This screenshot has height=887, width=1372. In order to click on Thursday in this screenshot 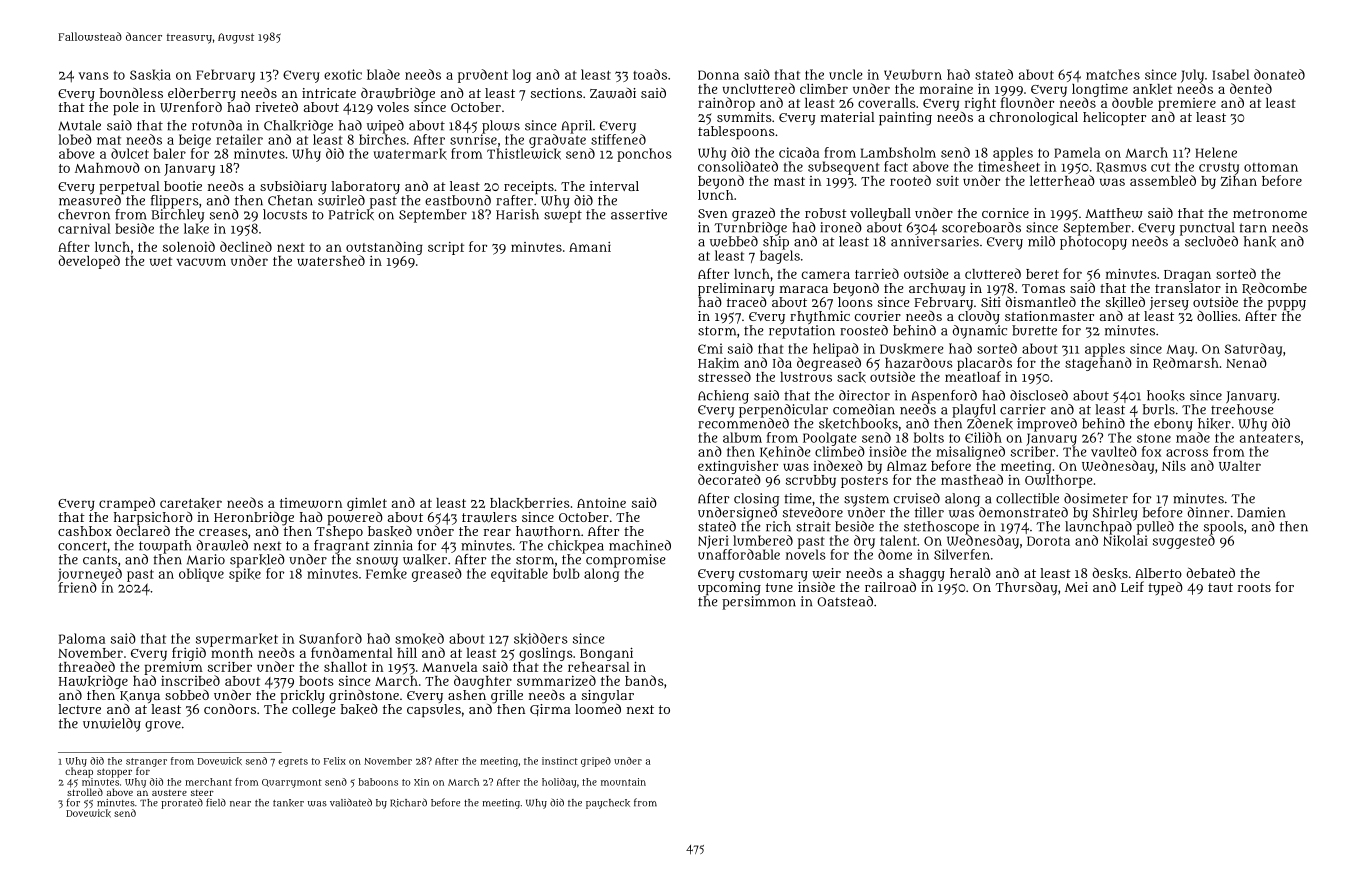, I will do `click(1026, 588)`.
